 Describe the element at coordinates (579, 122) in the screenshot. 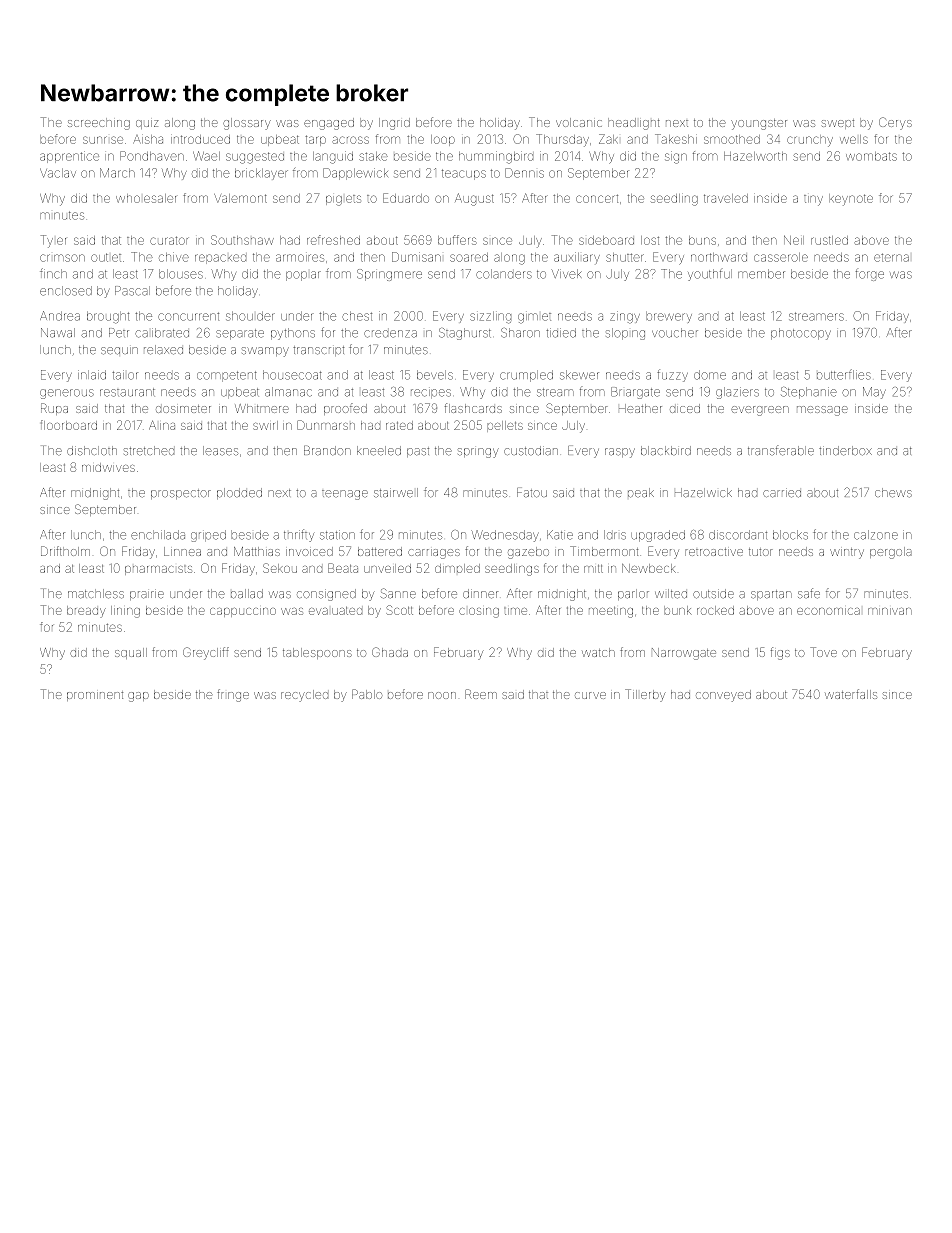

I see `volcanic` at that location.
